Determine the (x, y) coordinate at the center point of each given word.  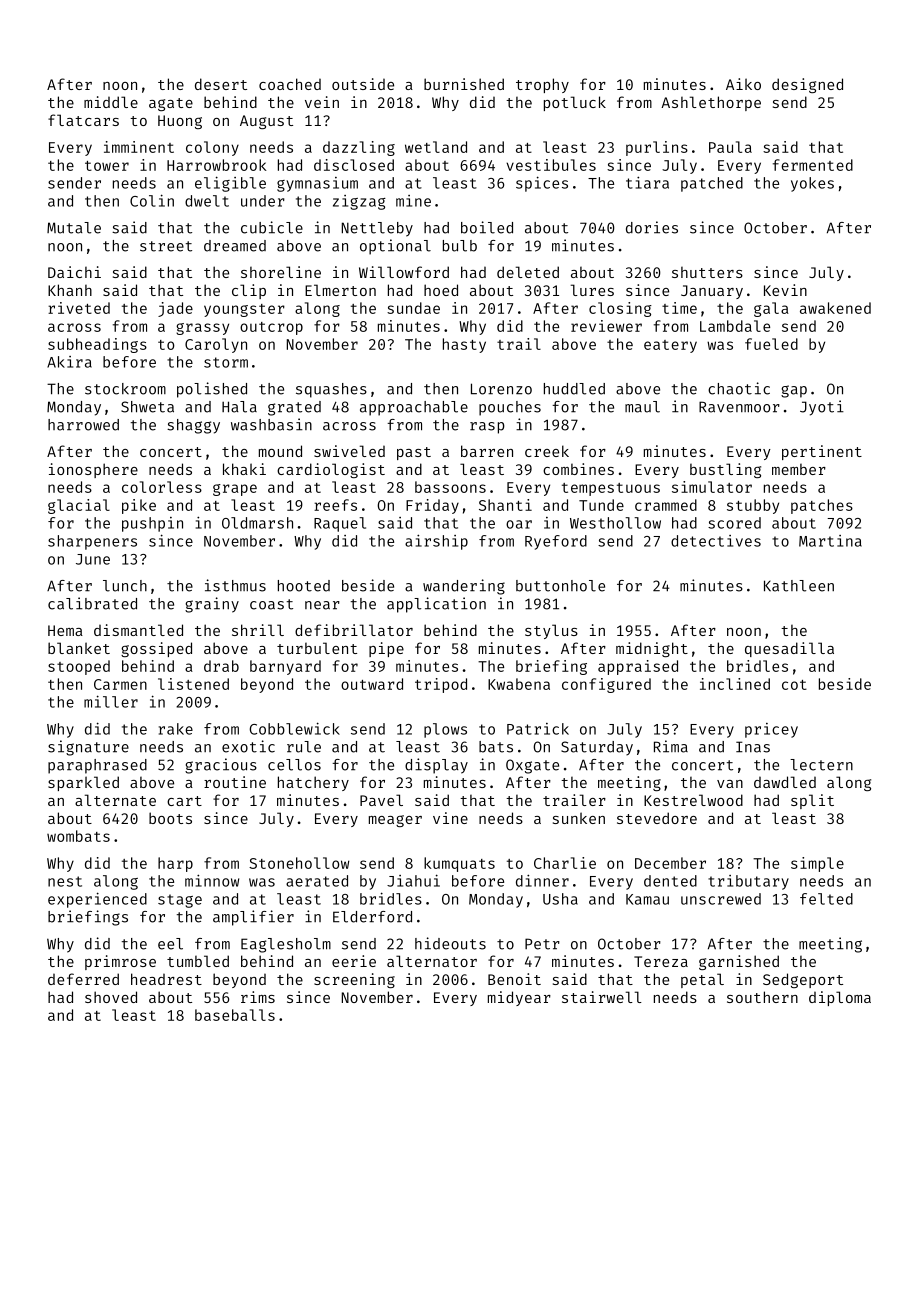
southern (762, 997)
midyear (519, 998)
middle (111, 102)
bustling (725, 470)
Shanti (505, 505)
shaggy (193, 426)
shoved (111, 997)
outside (363, 84)
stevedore (657, 818)
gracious (221, 766)
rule (304, 747)
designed (807, 85)
